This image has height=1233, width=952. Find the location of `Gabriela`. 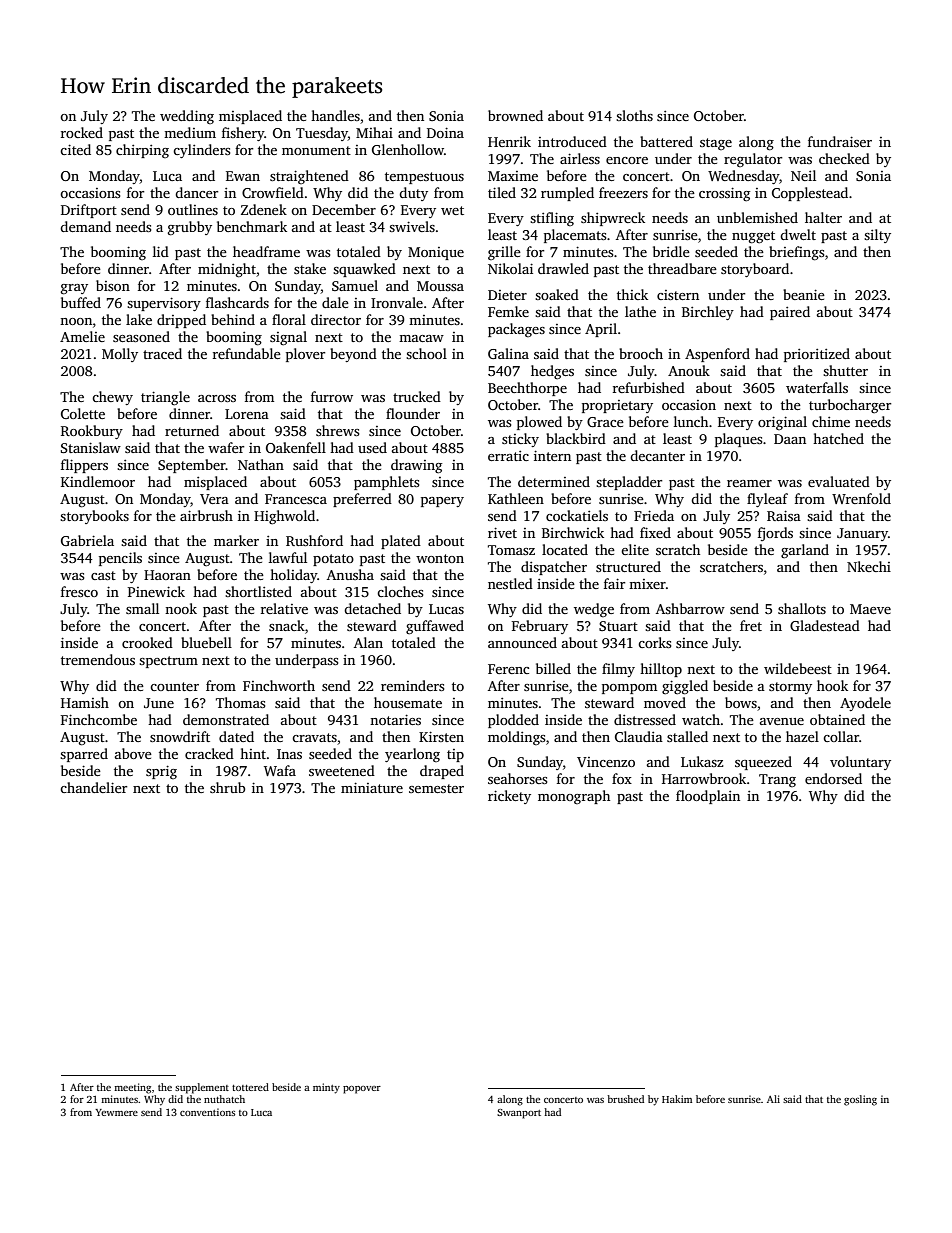

Gabriela is located at coordinates (87, 540).
